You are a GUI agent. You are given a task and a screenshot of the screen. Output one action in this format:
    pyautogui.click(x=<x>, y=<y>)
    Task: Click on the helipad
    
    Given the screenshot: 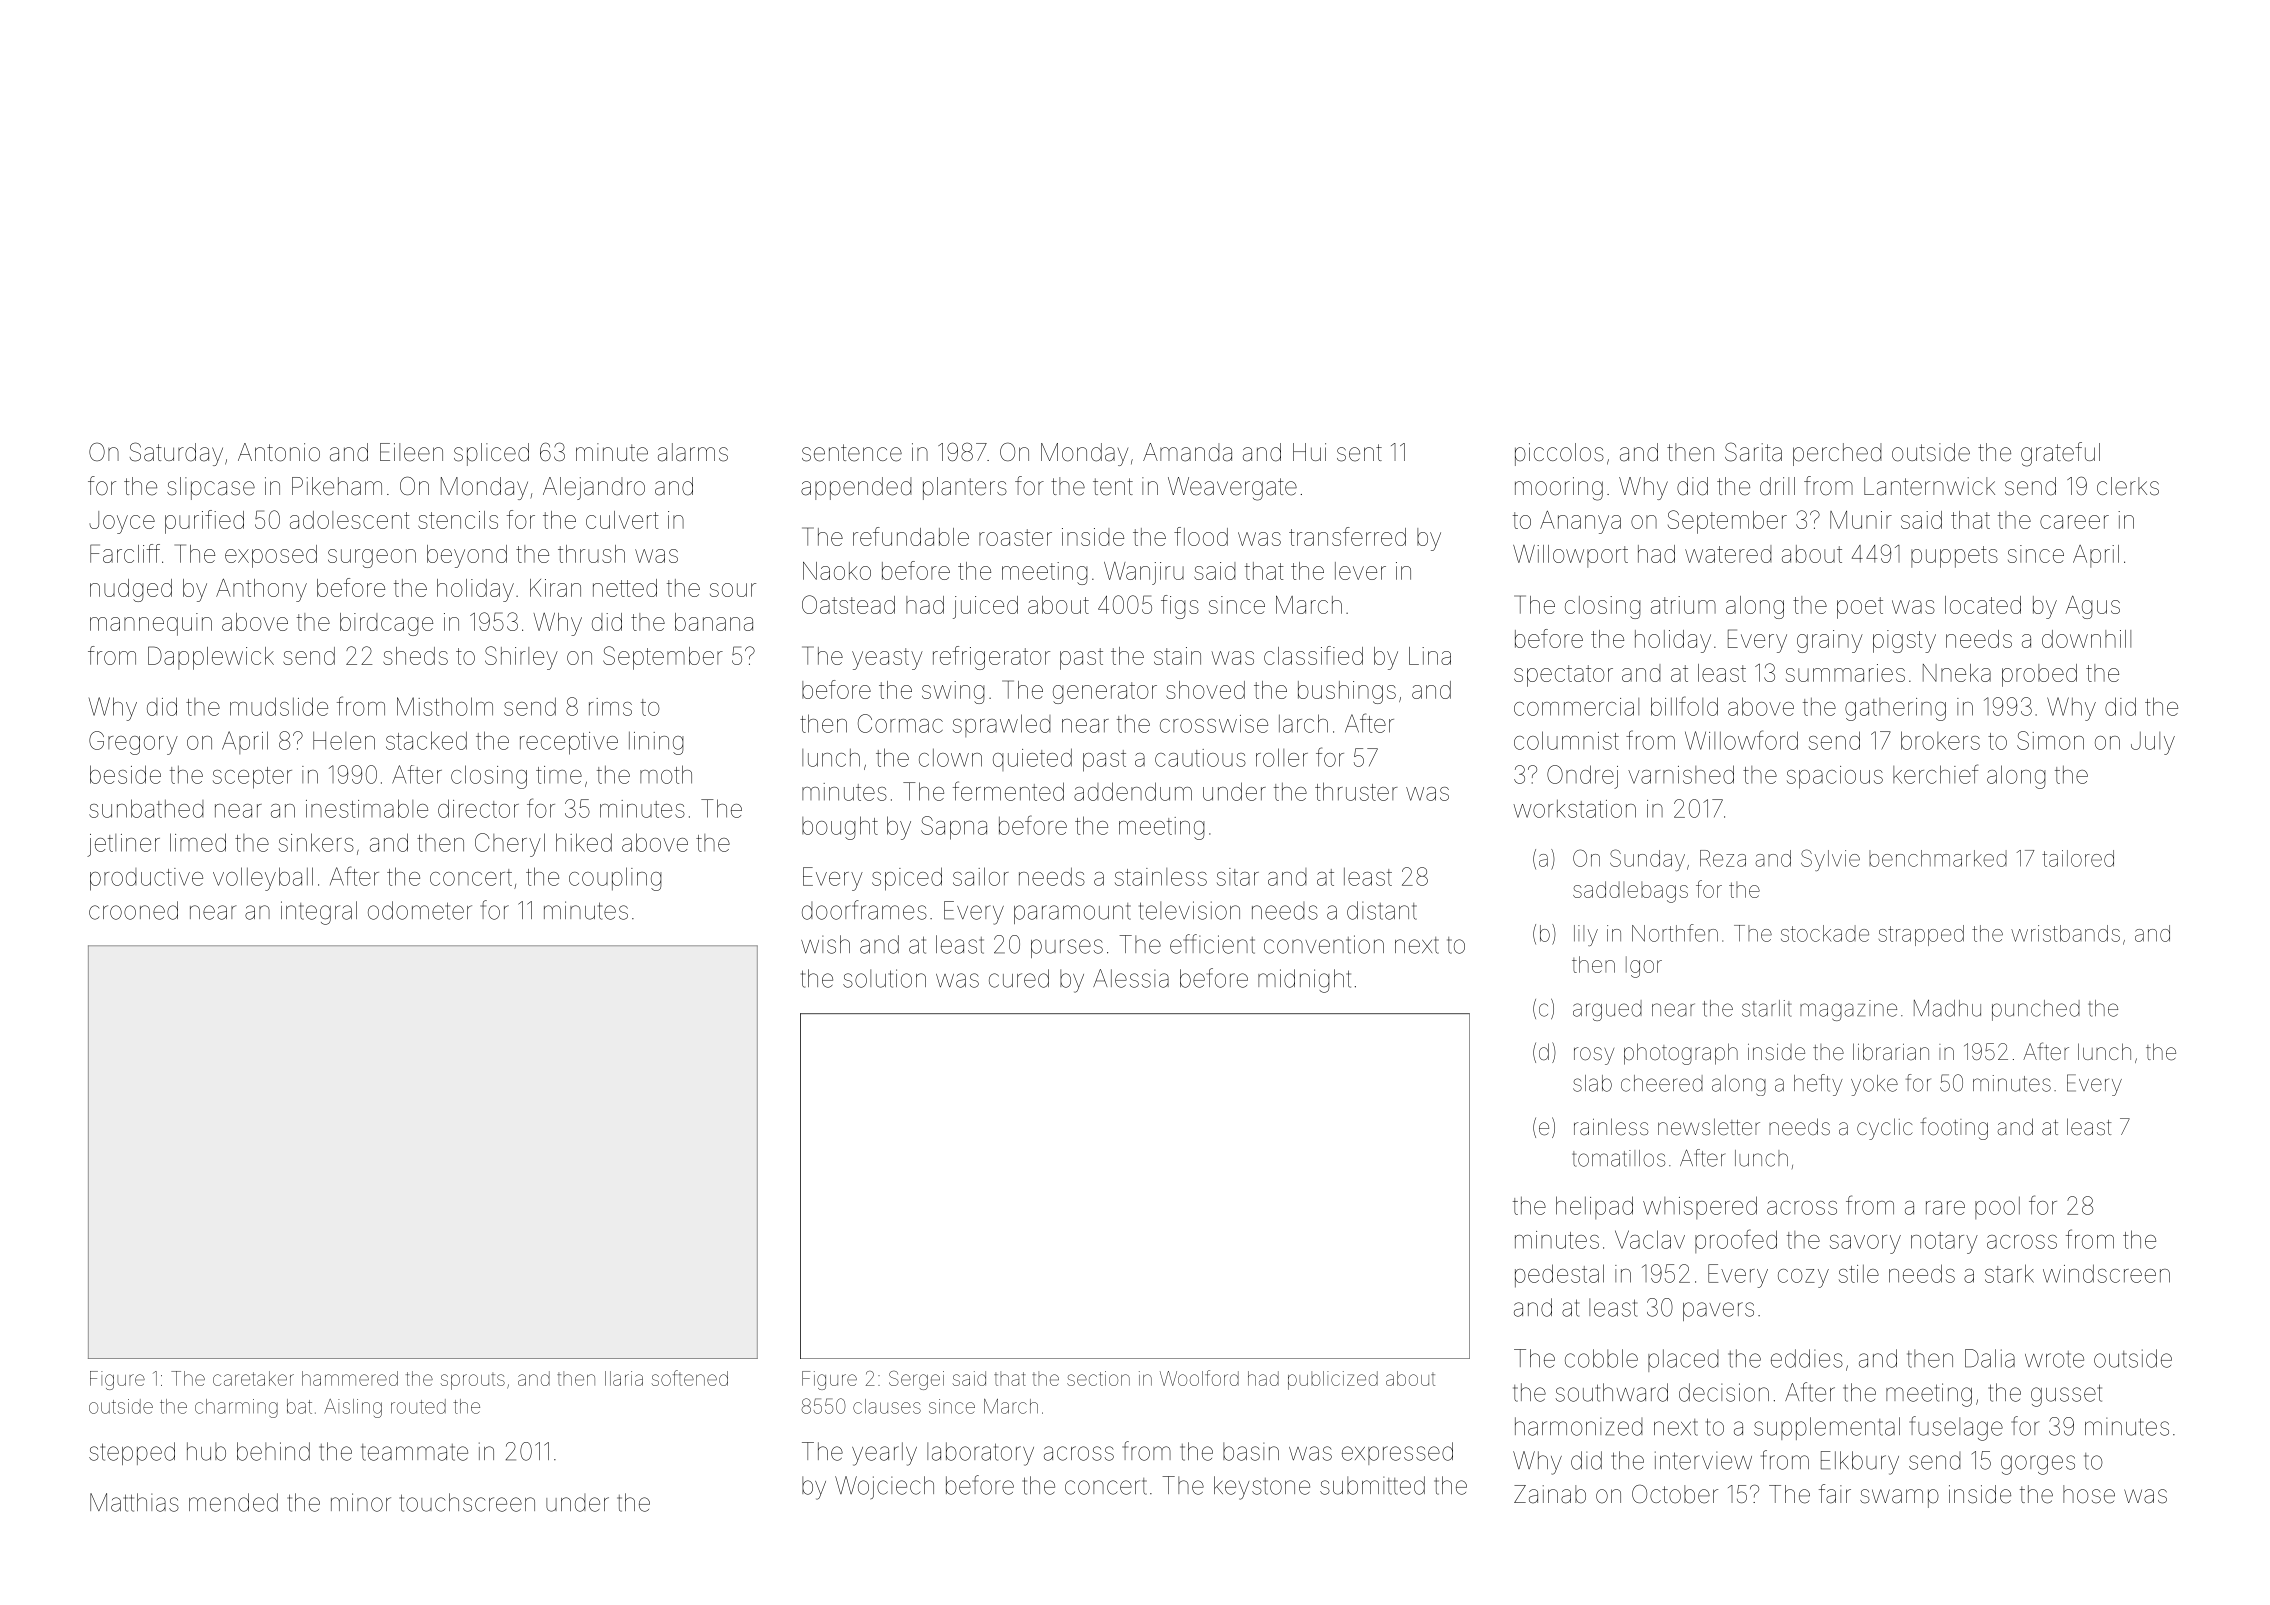 What is the action you would take?
    pyautogui.click(x=1594, y=1207)
